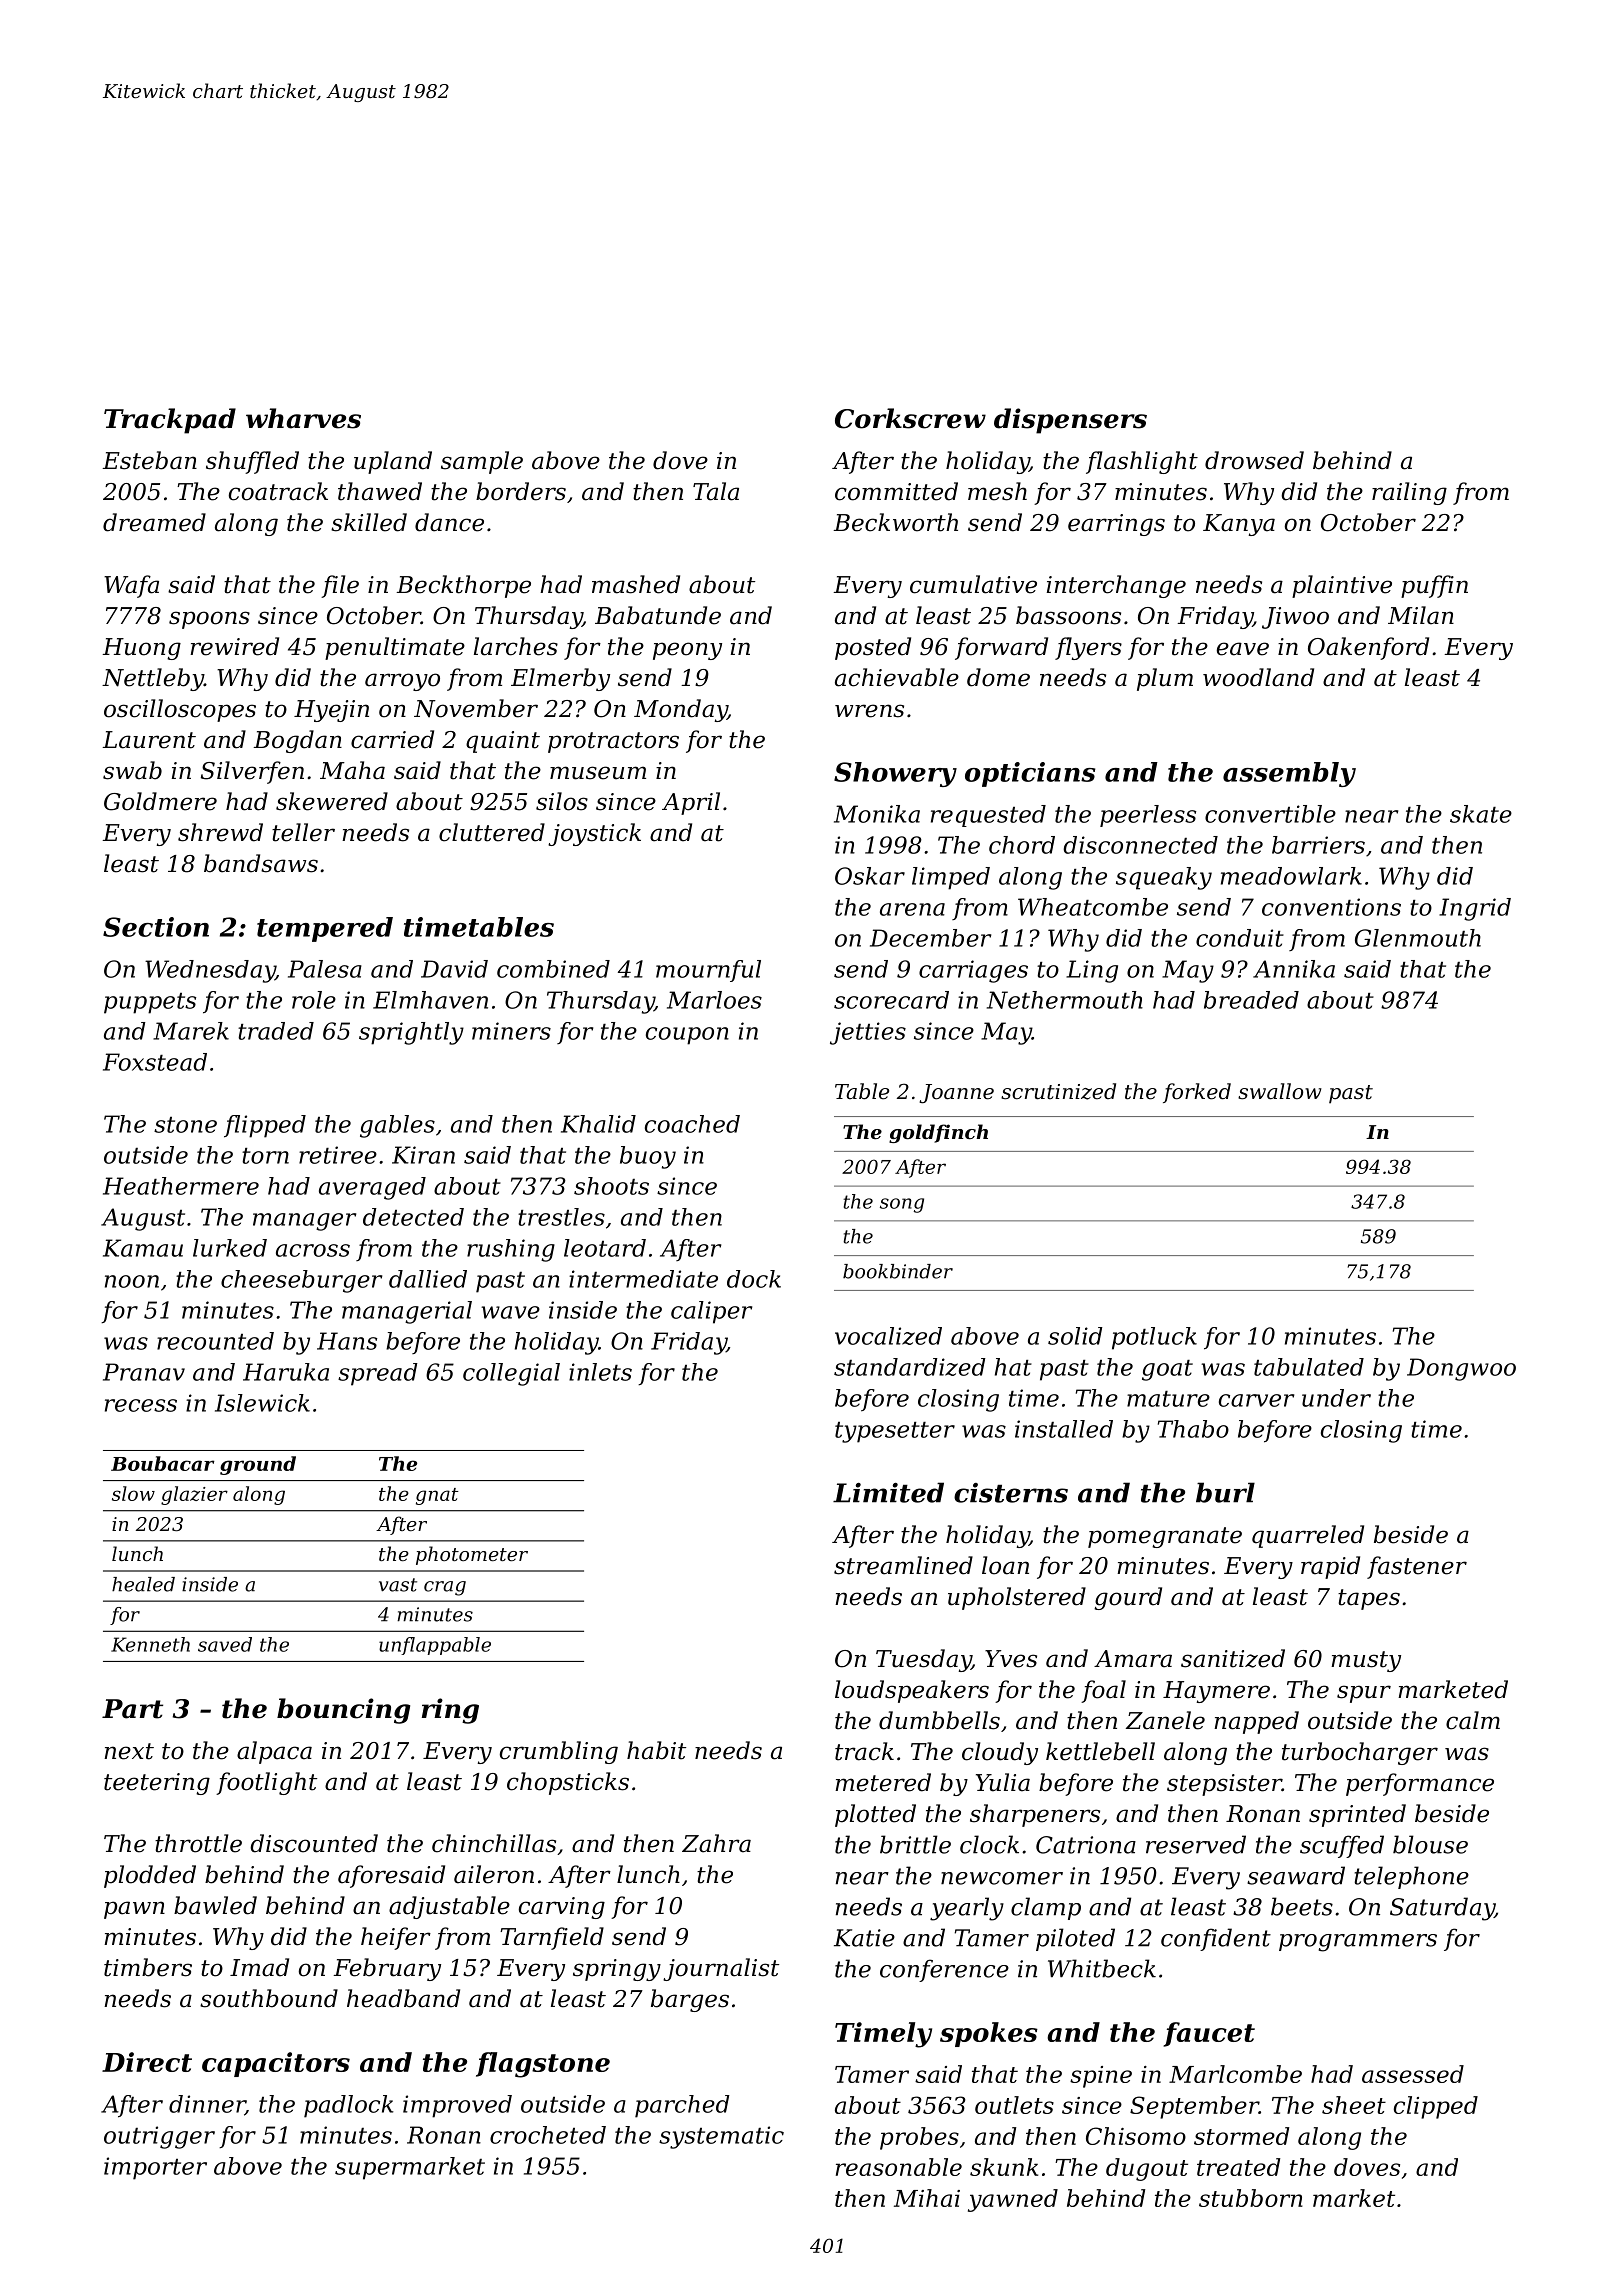 The width and height of the screenshot is (1620, 2292). I want to click on scrutinized, so click(1058, 1091).
